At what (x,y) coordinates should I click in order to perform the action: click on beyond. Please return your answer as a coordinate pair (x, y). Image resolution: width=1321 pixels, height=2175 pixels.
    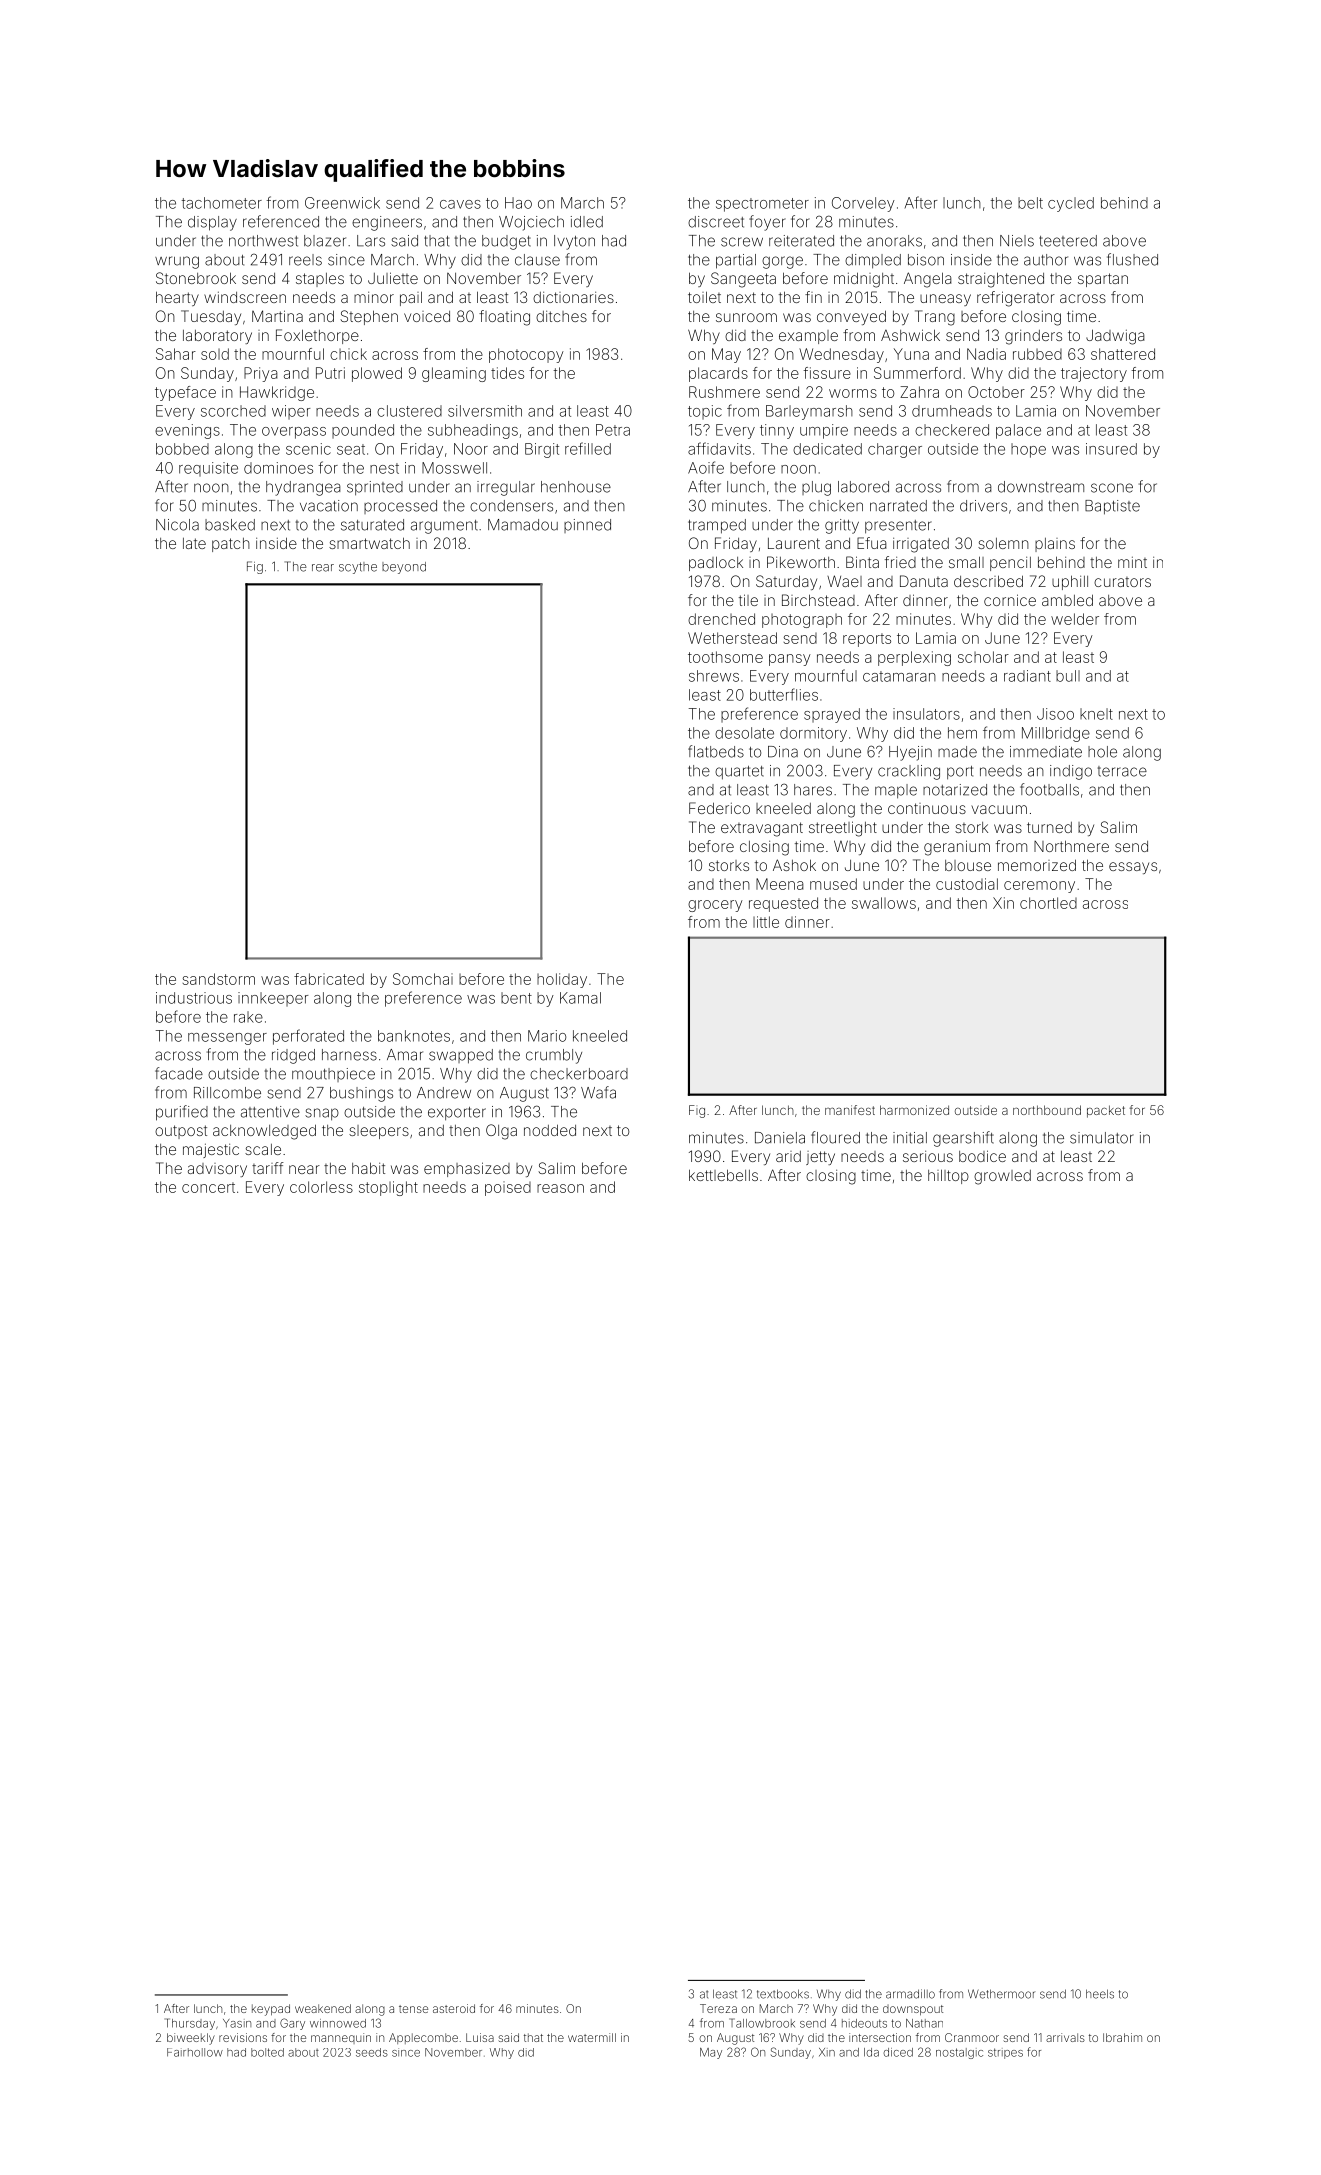
    Looking at the image, I should click on (404, 568).
